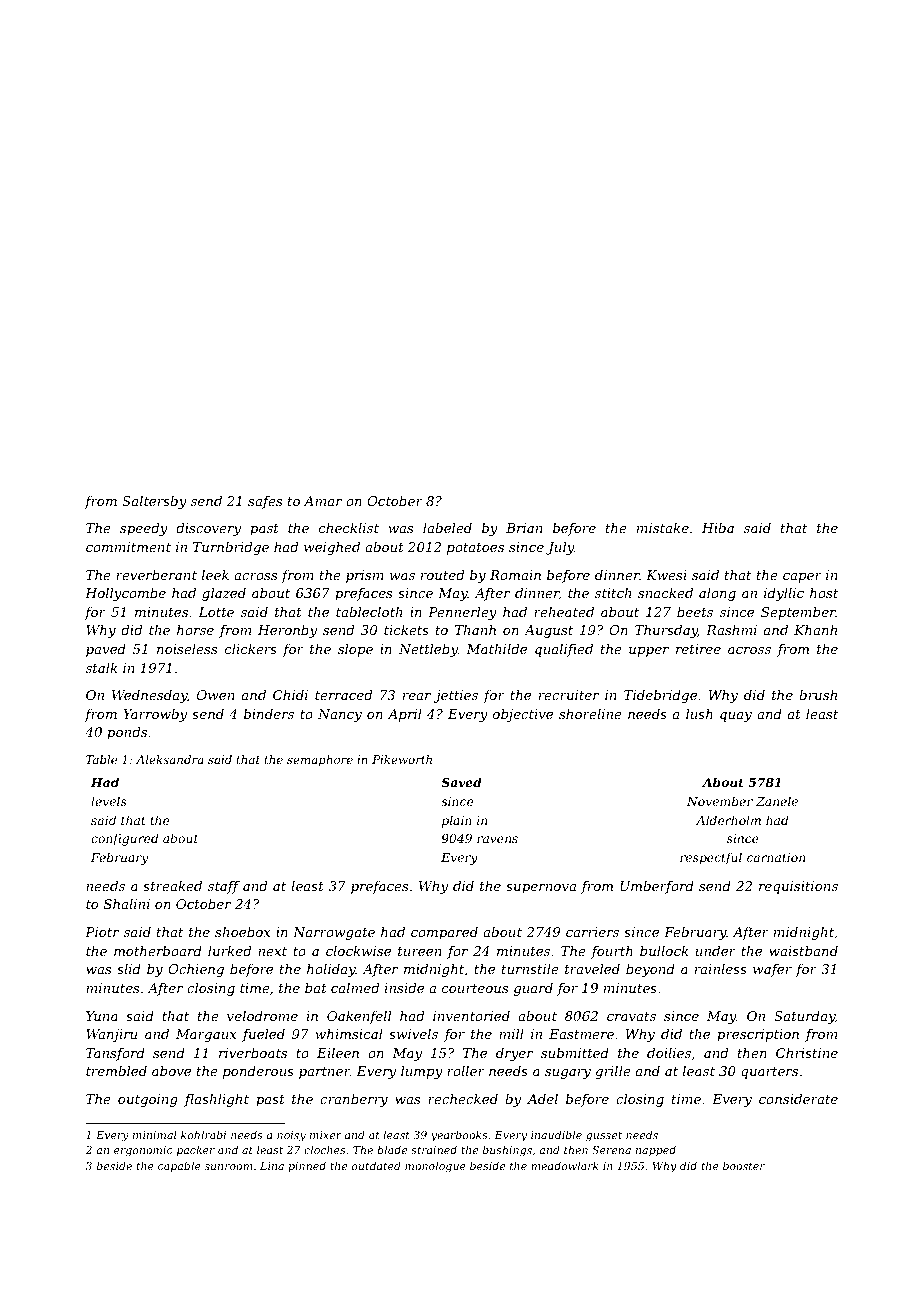  I want to click on Hiba, so click(718, 528).
